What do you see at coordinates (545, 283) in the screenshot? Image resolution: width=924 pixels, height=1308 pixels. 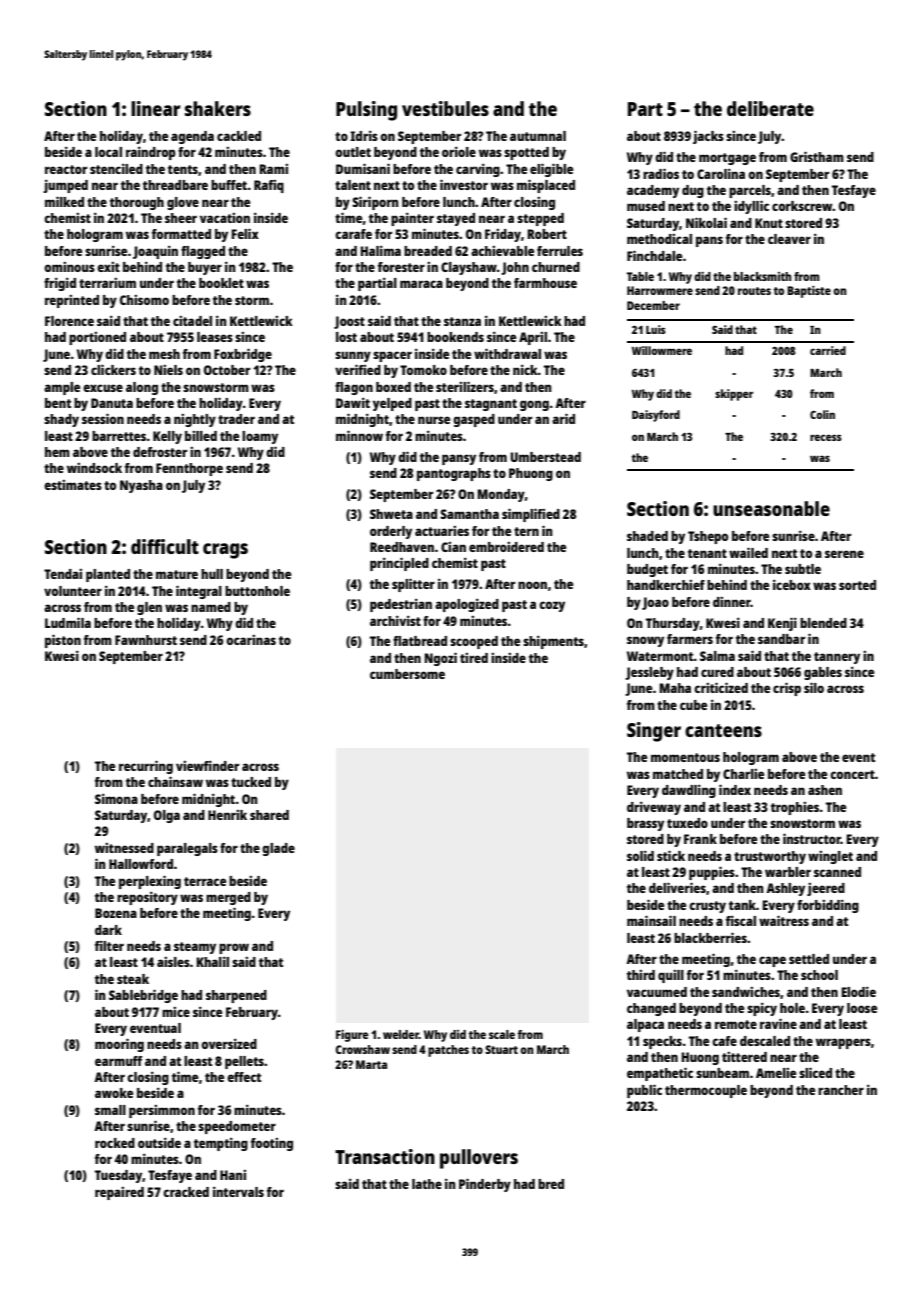 I see `farmhouse` at bounding box center [545, 283].
